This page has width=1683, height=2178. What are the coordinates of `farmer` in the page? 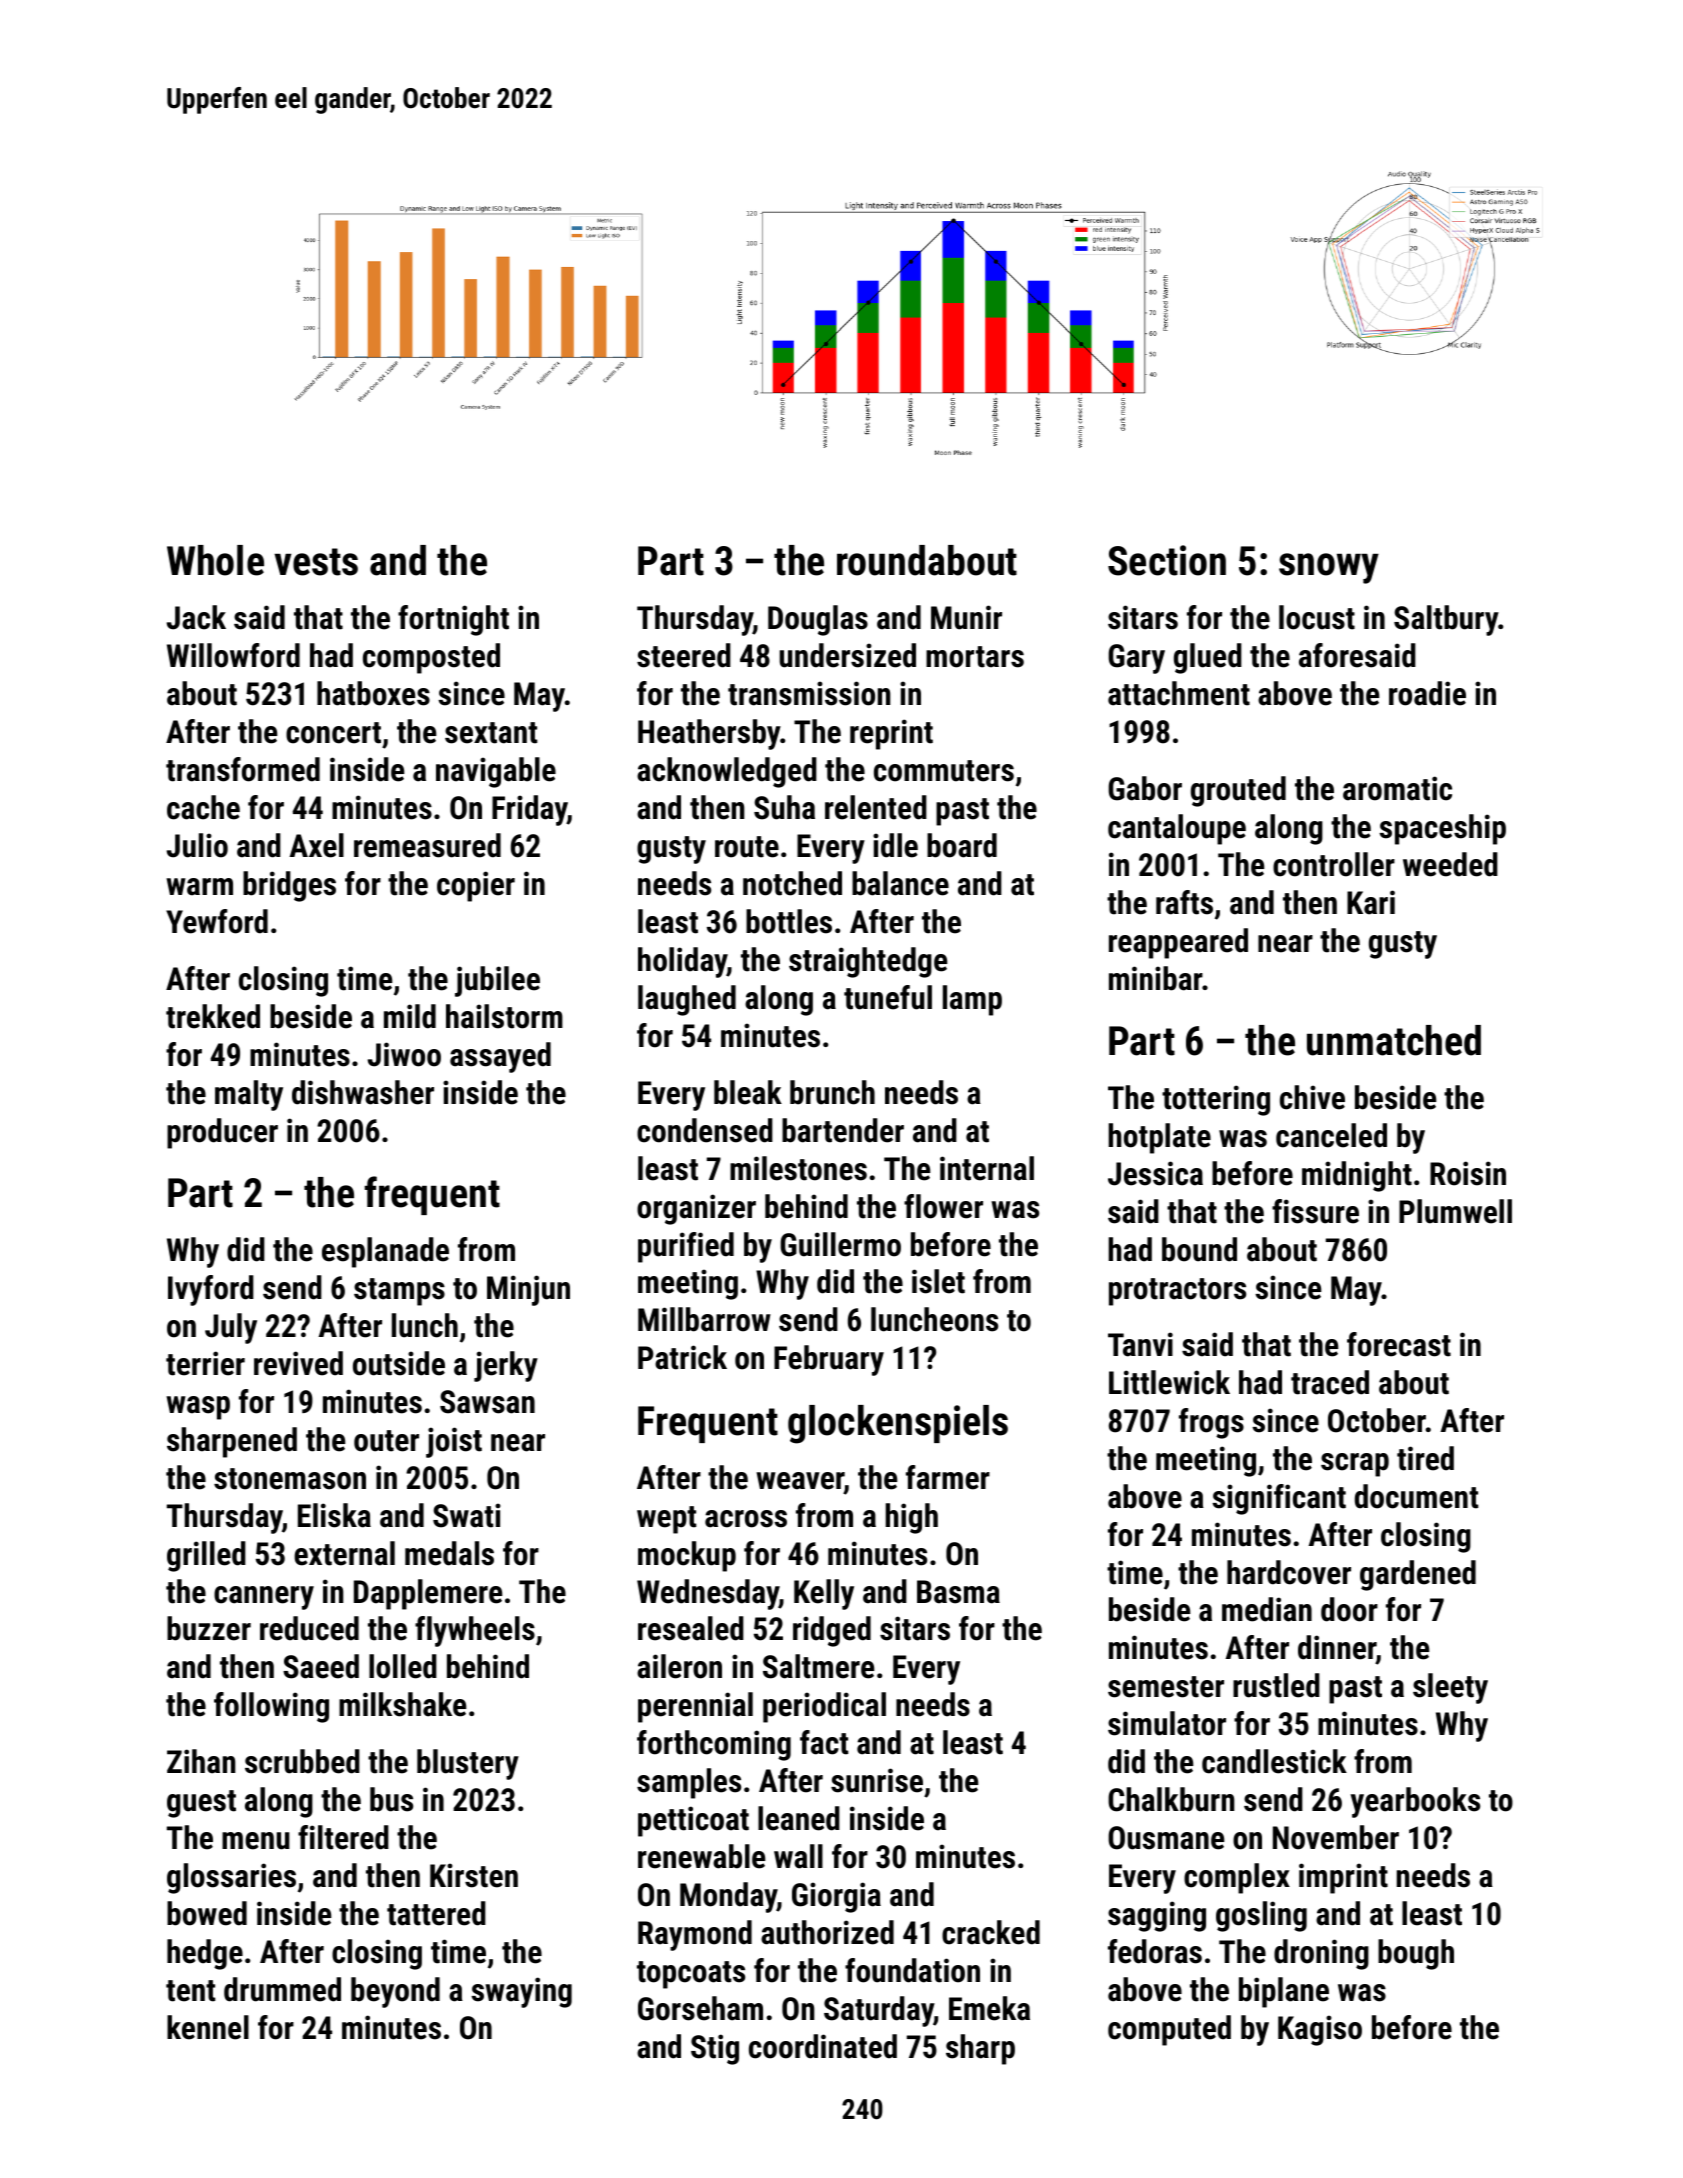 It's located at (948, 1477).
